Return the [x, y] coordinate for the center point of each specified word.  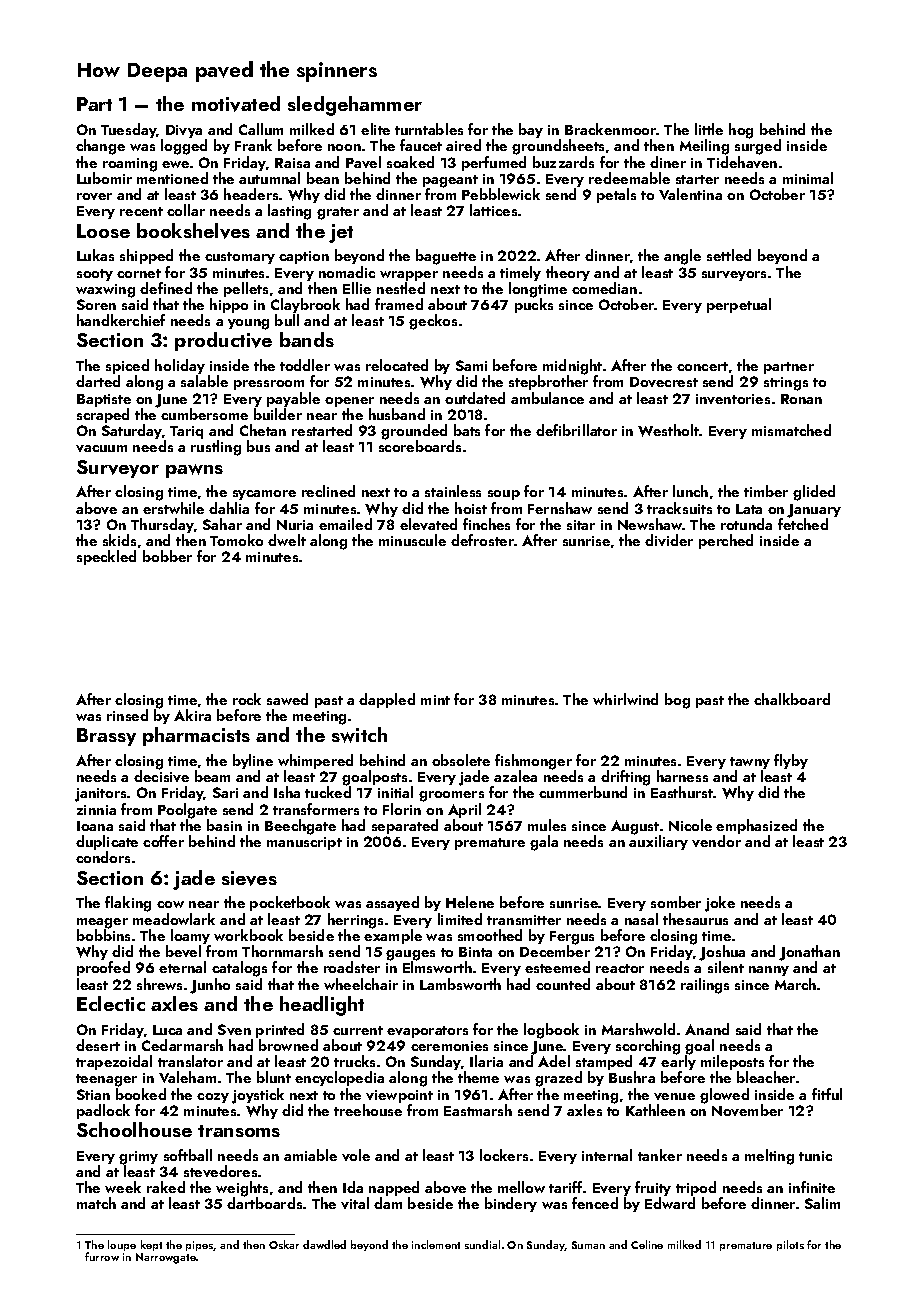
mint [435, 700]
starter [697, 179]
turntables [429, 129]
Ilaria [486, 1061]
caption [304, 257]
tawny [750, 763]
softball [188, 1155]
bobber [167, 556]
